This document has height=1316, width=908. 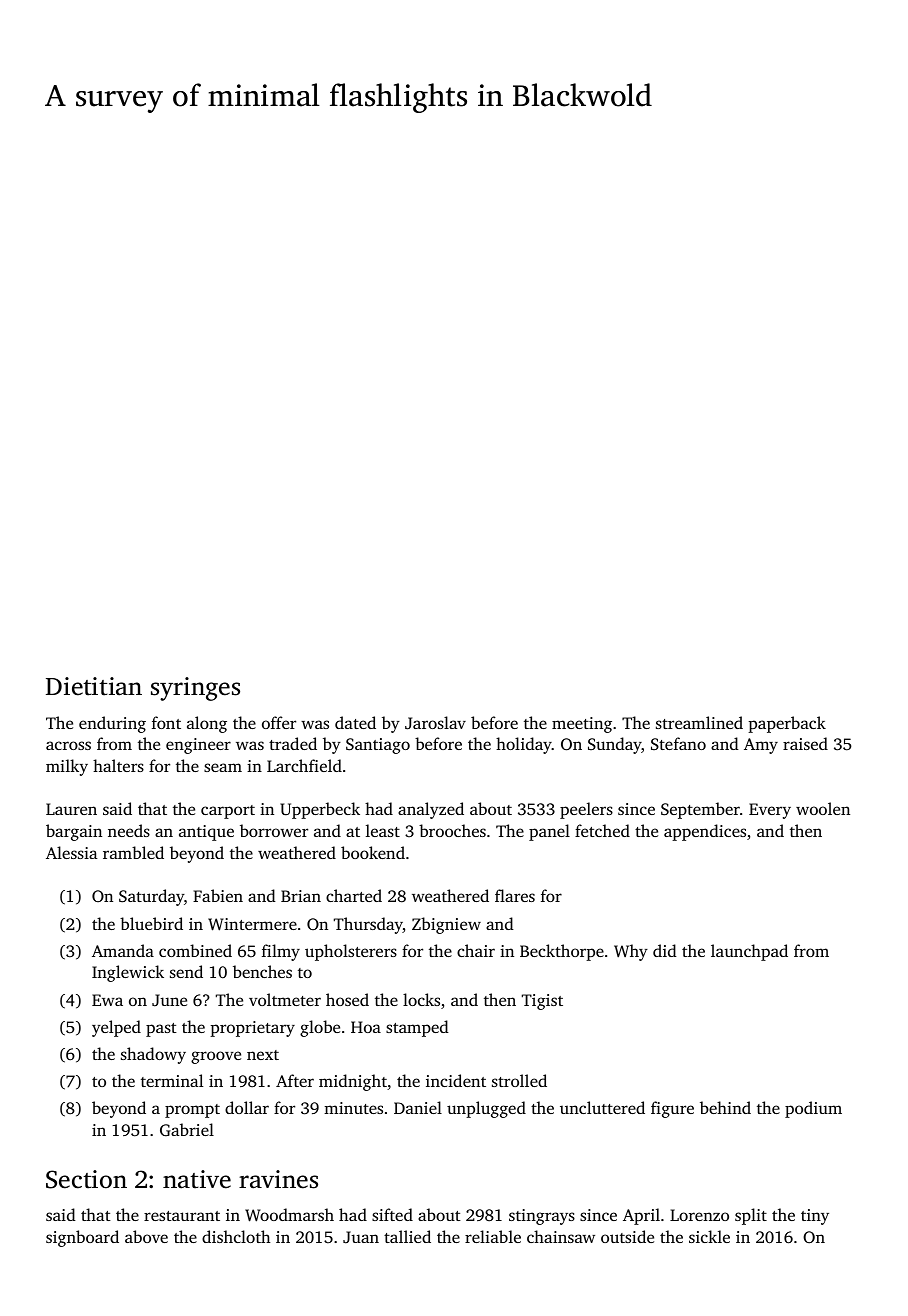 What do you see at coordinates (486, 1109) in the document?
I see `unplugged` at bounding box center [486, 1109].
